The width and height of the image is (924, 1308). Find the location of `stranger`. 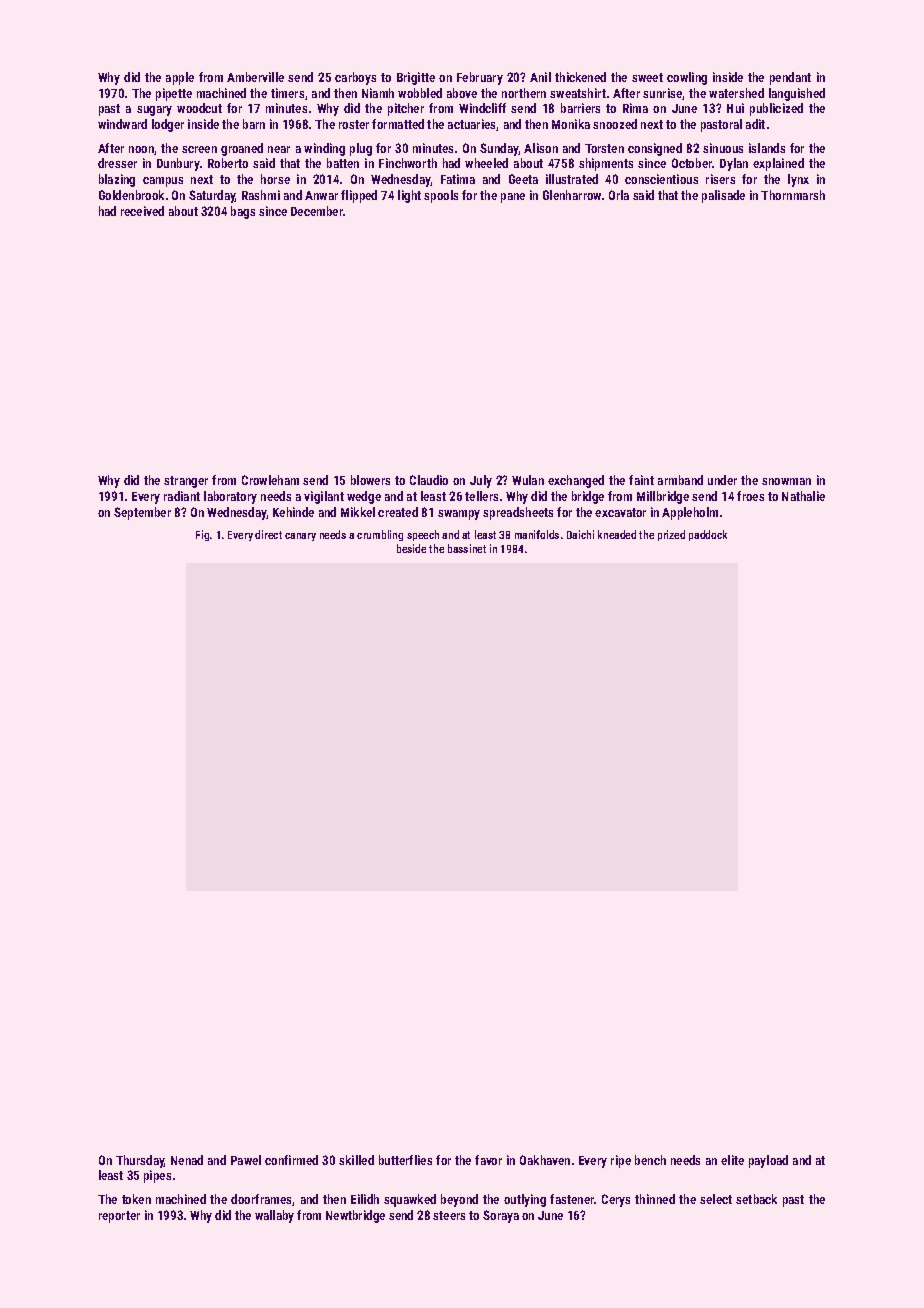

stranger is located at coordinates (186, 482).
